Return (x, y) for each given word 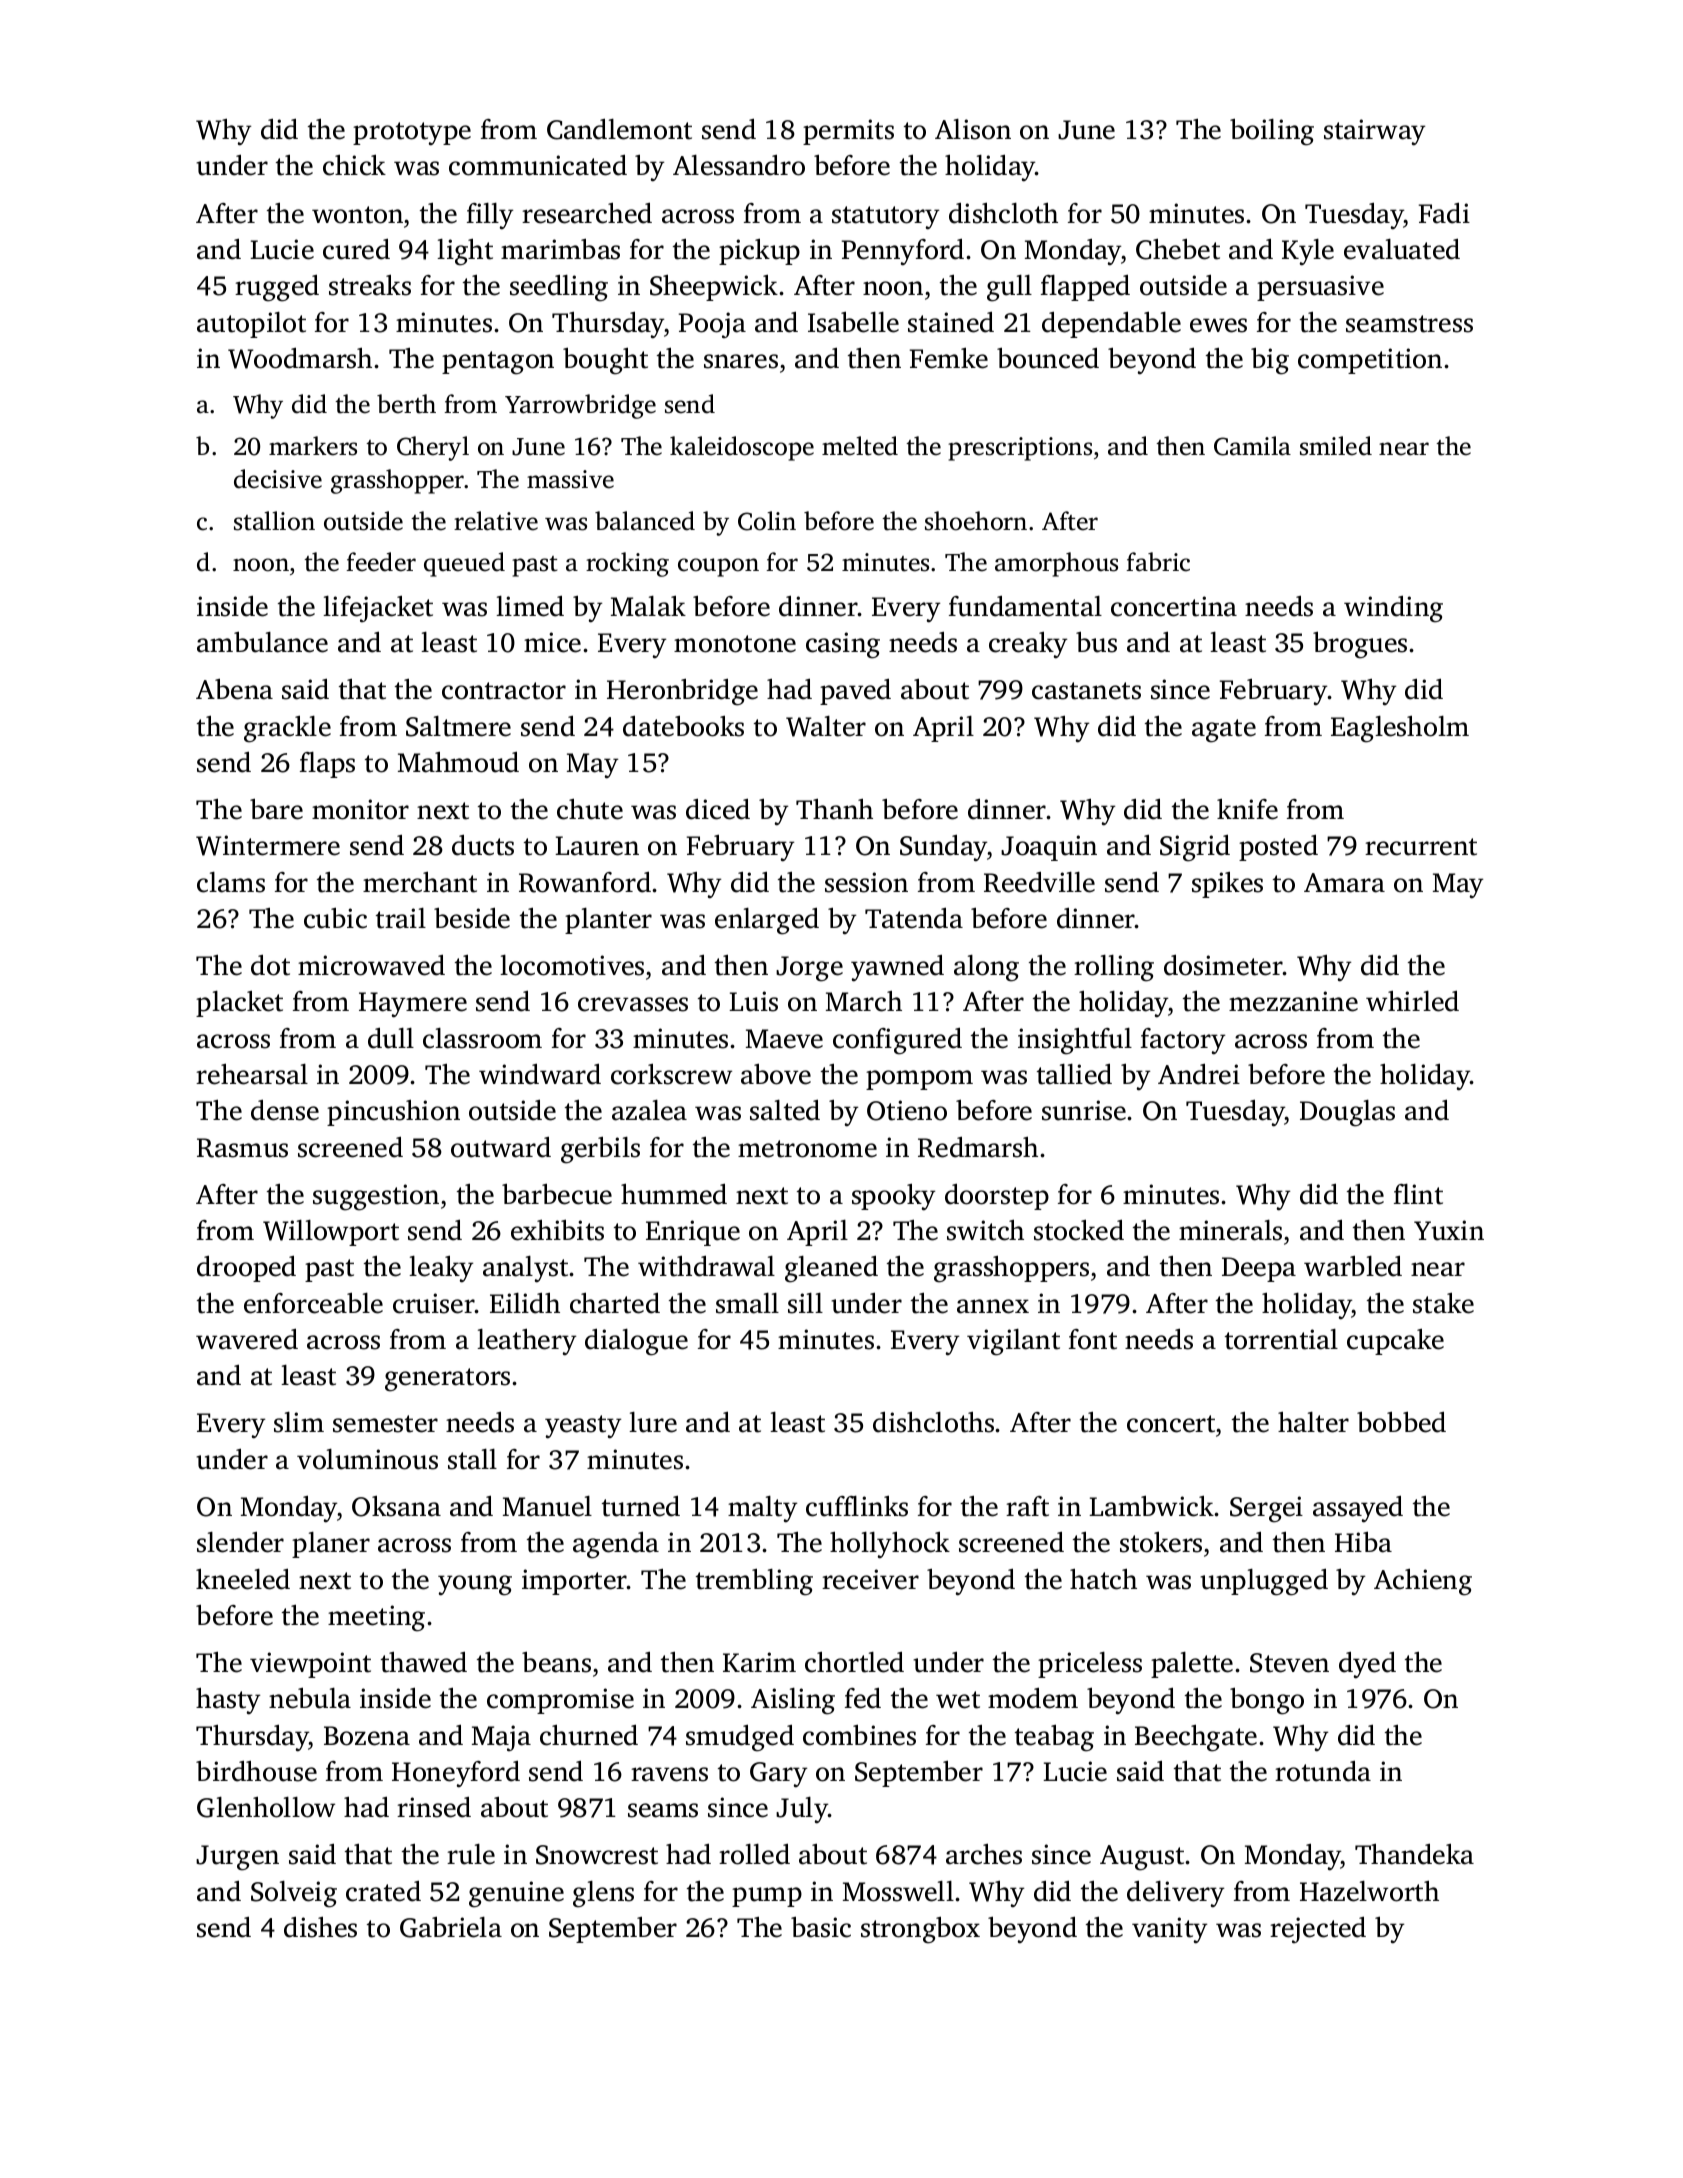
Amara (1344, 883)
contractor (504, 691)
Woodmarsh (300, 358)
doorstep (997, 1196)
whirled (1412, 1001)
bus (1096, 642)
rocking (627, 564)
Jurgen (237, 1858)
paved (855, 691)
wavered (247, 1339)
